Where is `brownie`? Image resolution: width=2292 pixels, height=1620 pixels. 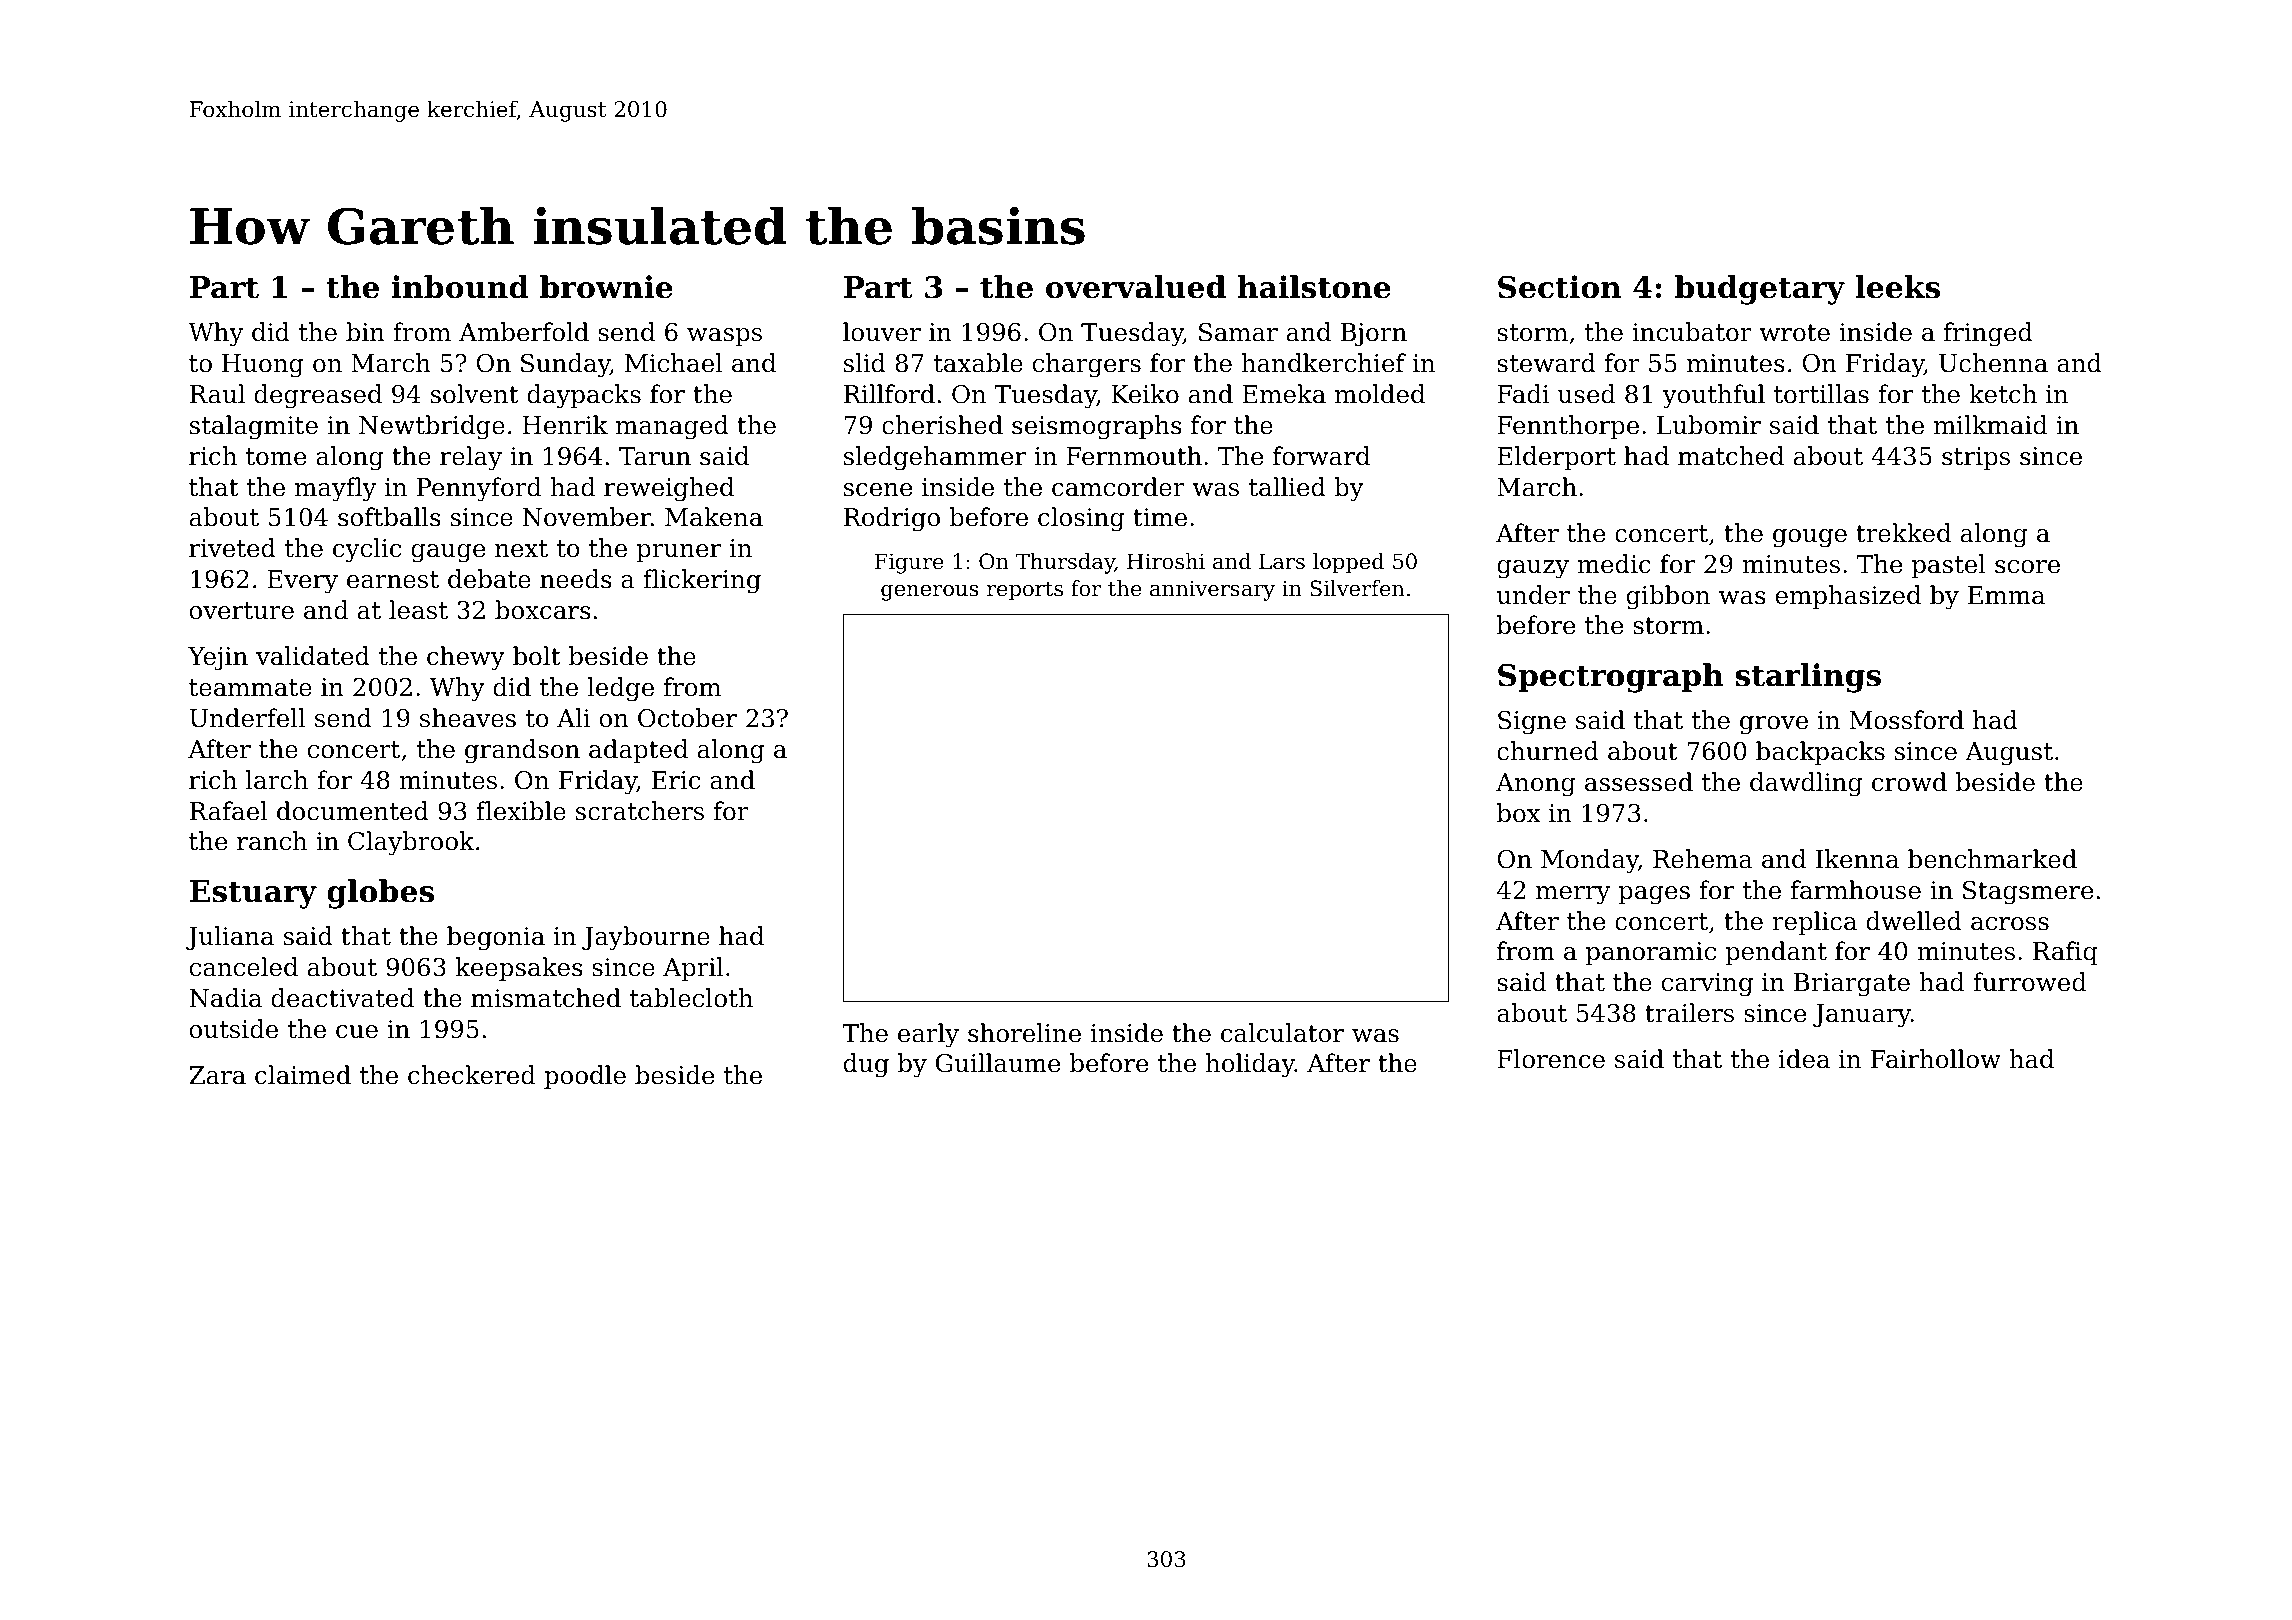
brownie is located at coordinates (606, 287).
